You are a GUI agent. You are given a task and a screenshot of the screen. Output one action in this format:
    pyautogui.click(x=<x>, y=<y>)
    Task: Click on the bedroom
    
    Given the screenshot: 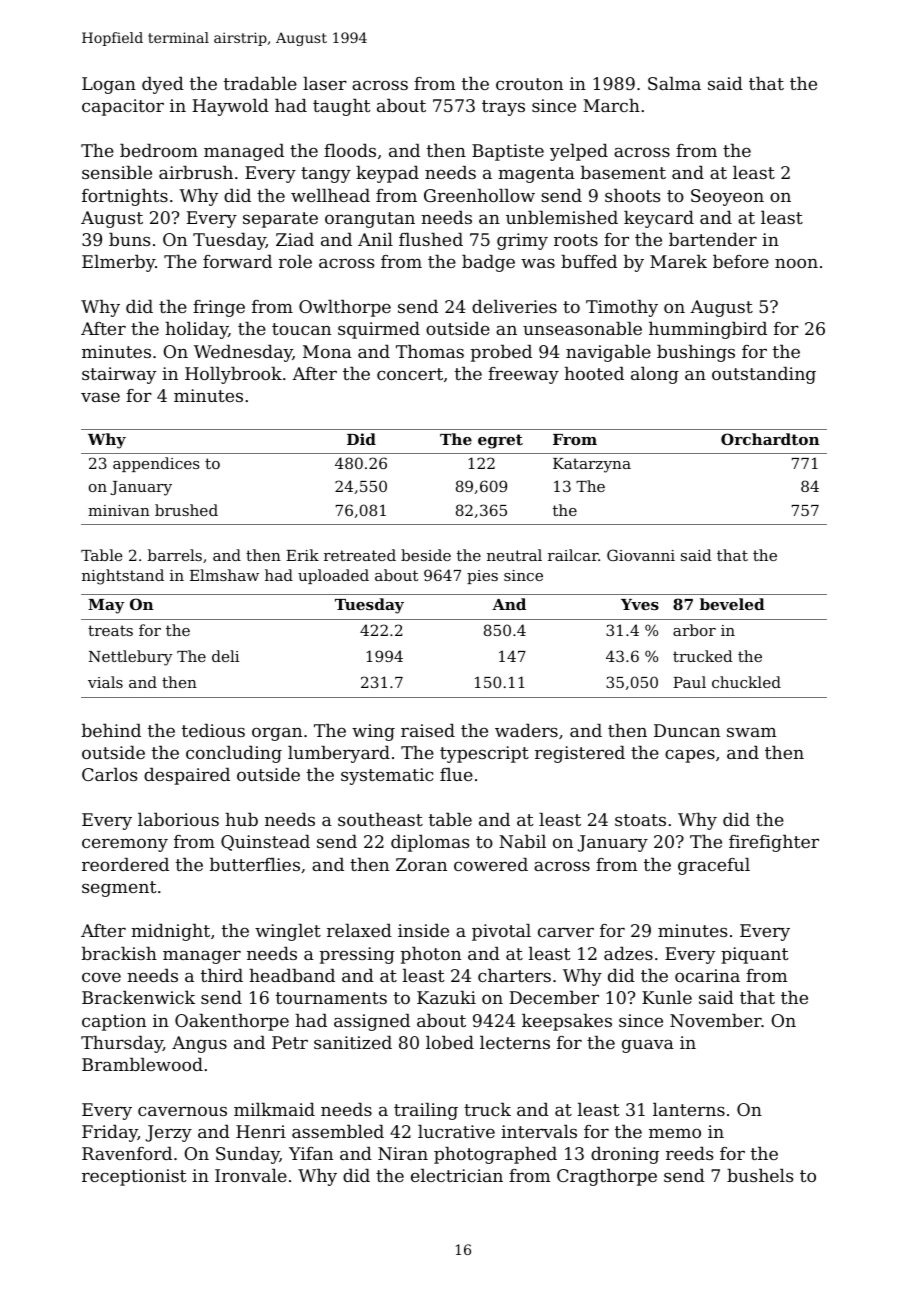 What is the action you would take?
    pyautogui.click(x=159, y=150)
